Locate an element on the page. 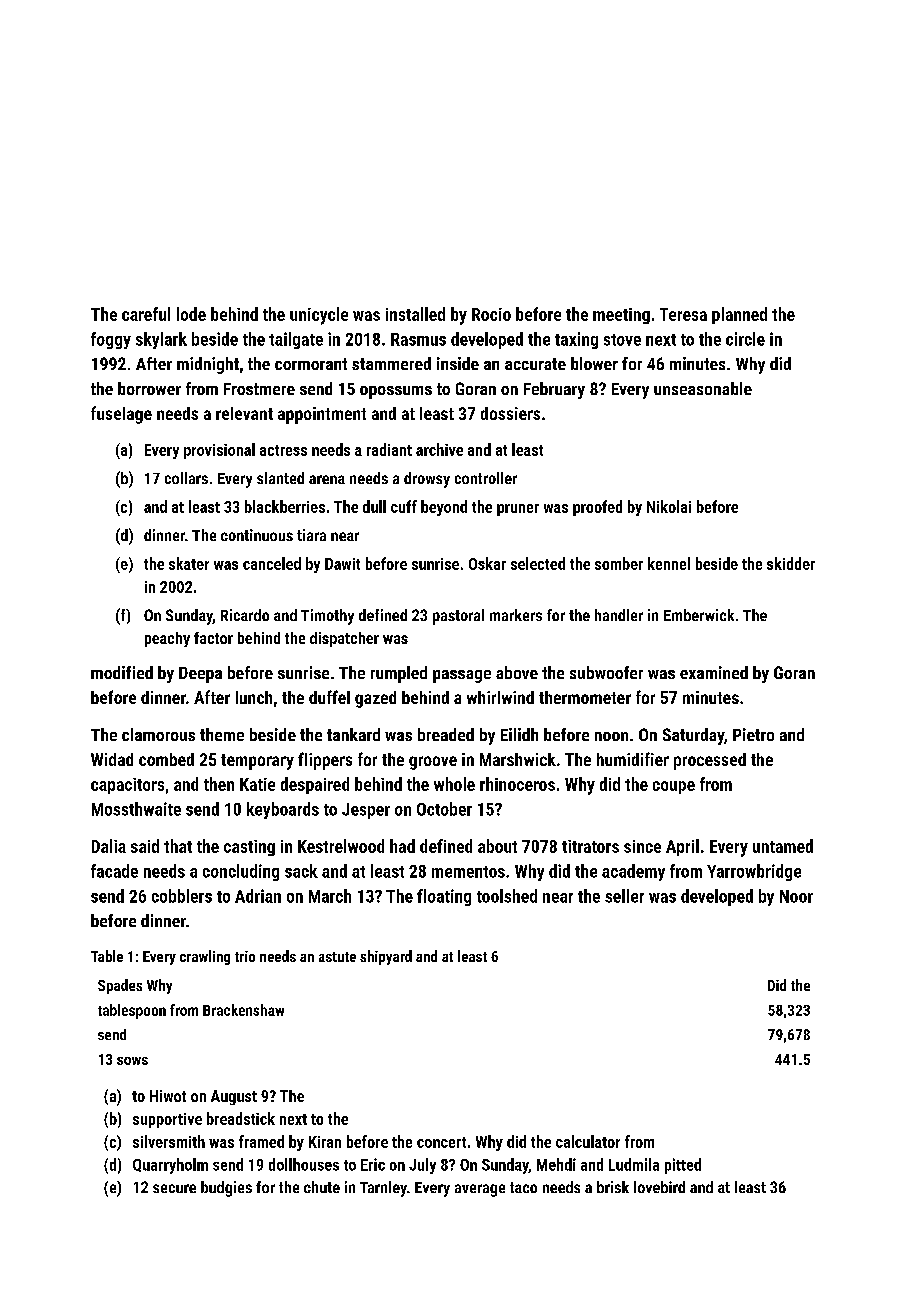 This document has width=908, height=1316. skater is located at coordinates (189, 563).
